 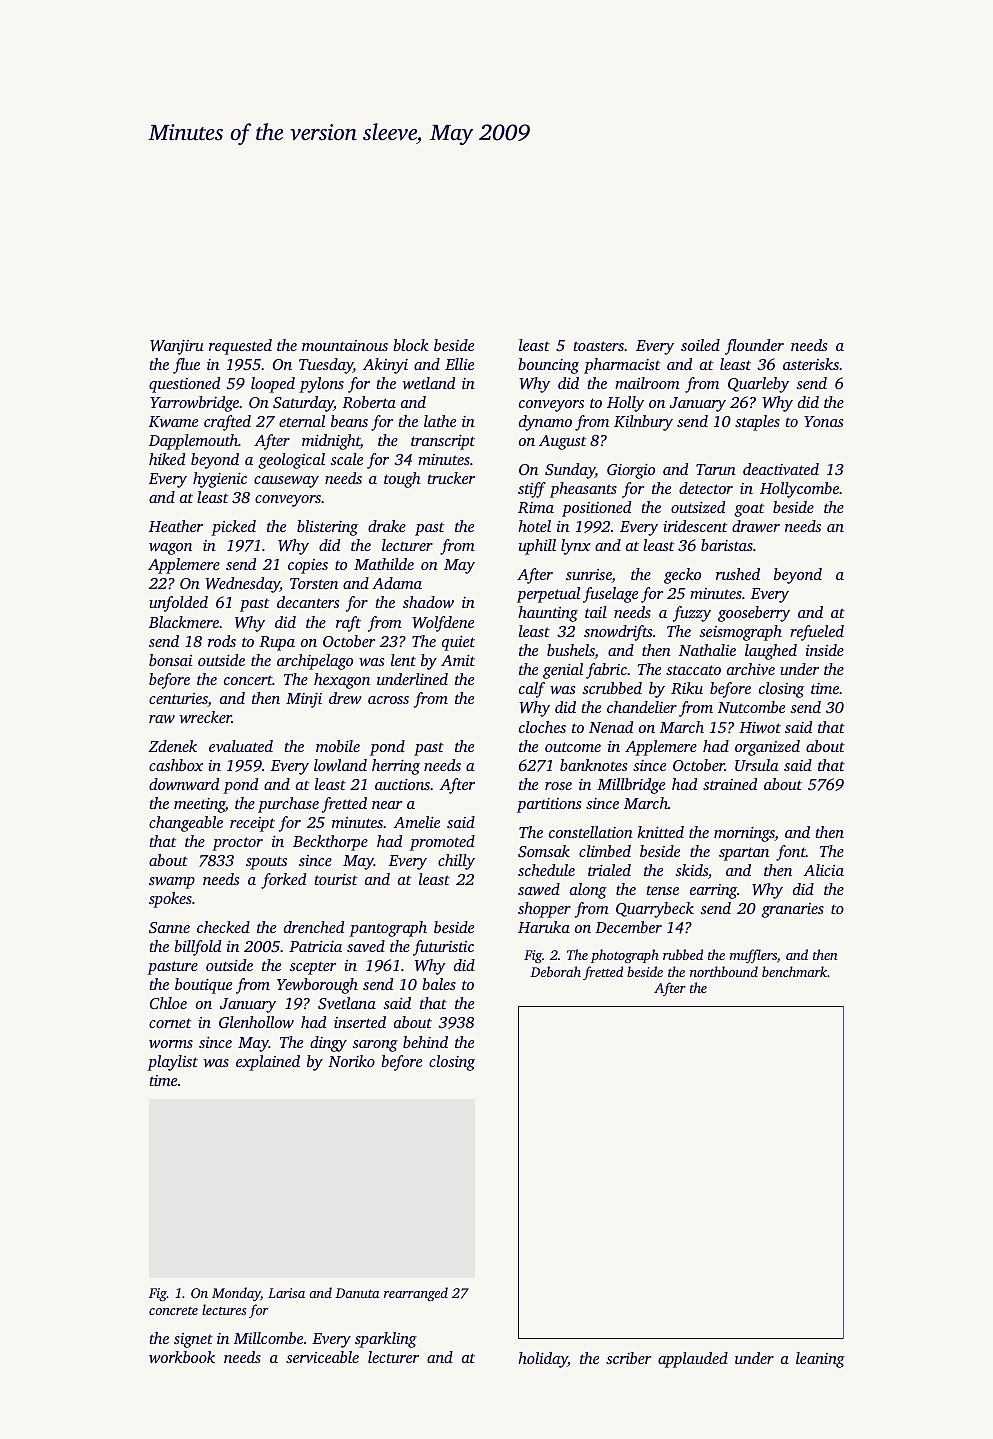 I want to click on trucker, so click(x=451, y=478).
